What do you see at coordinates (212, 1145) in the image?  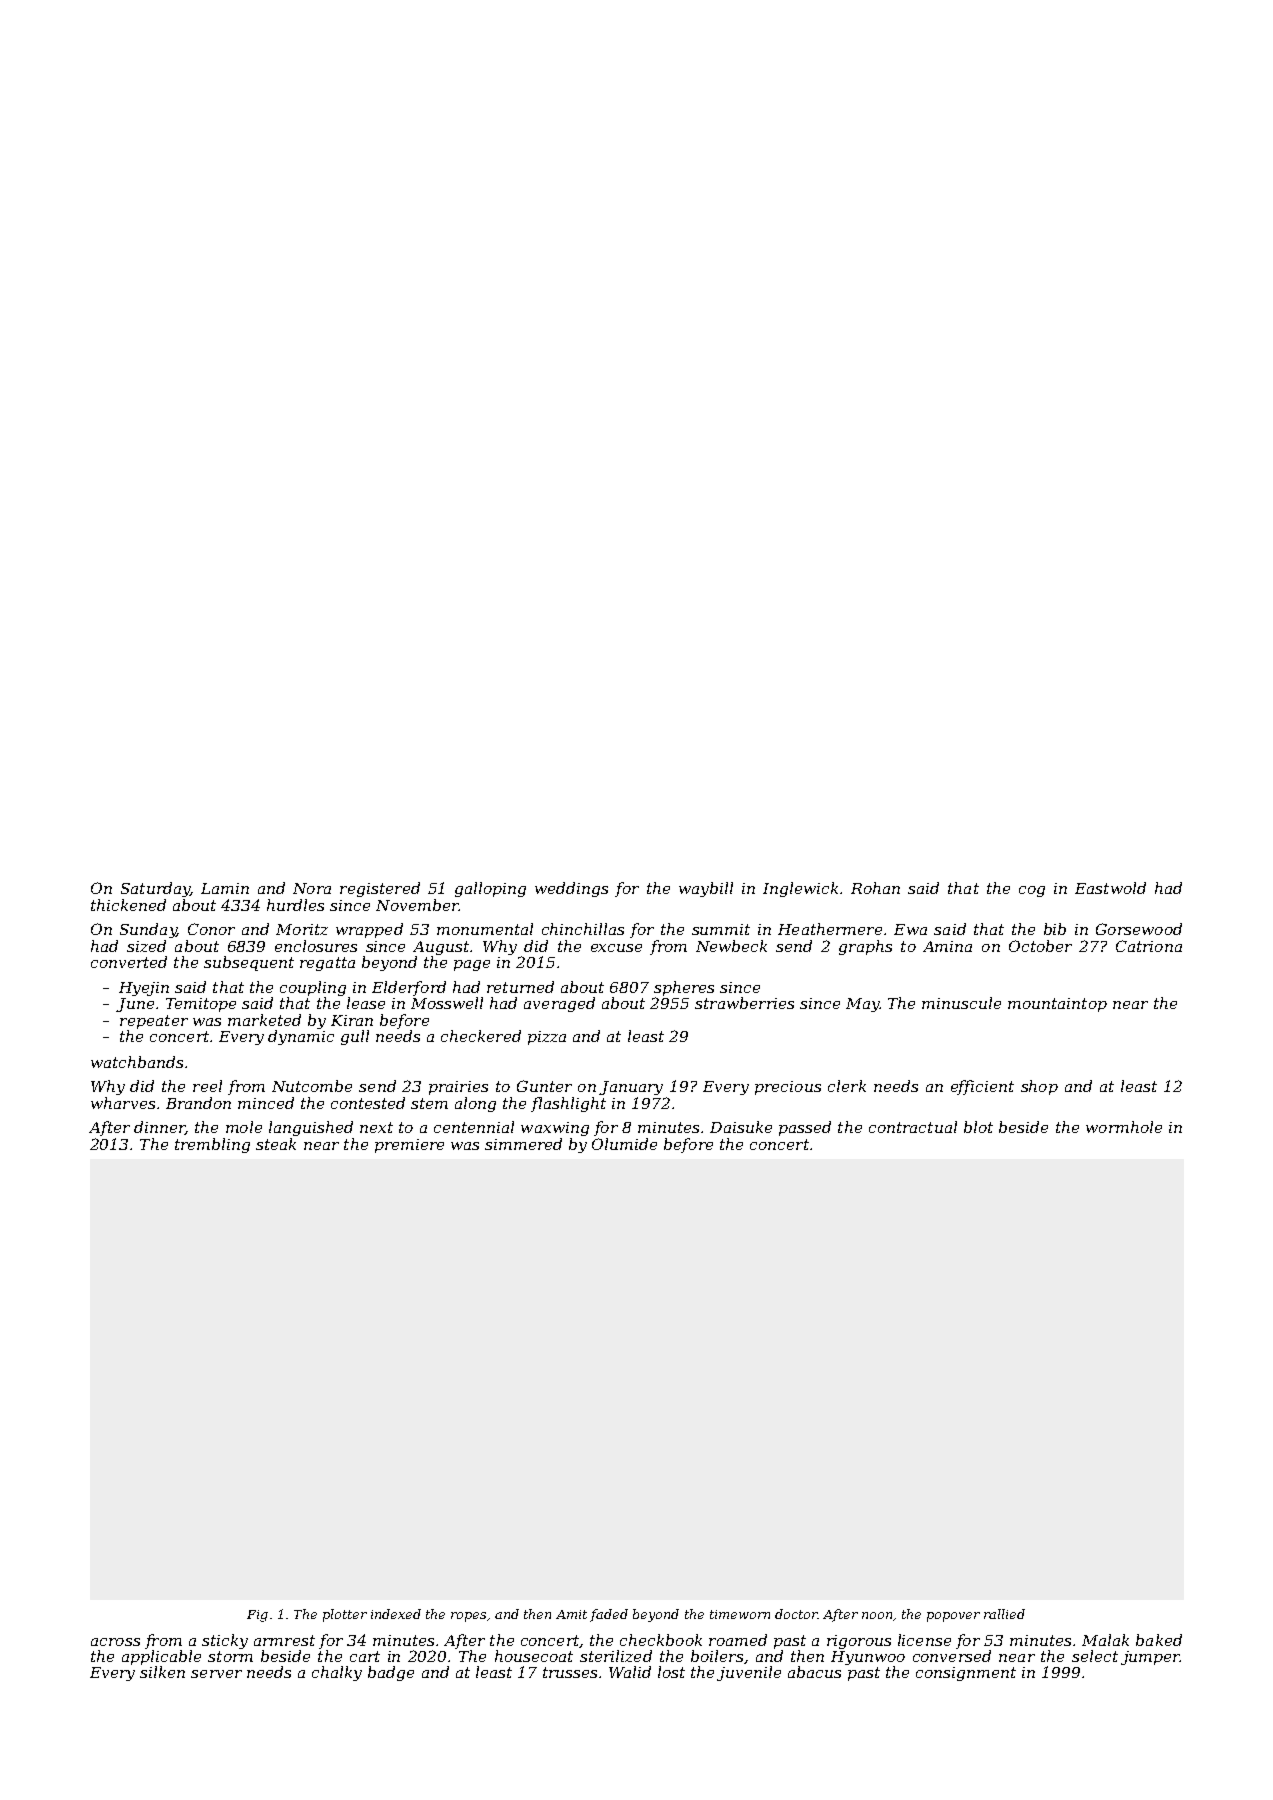 I see `trembling` at bounding box center [212, 1145].
